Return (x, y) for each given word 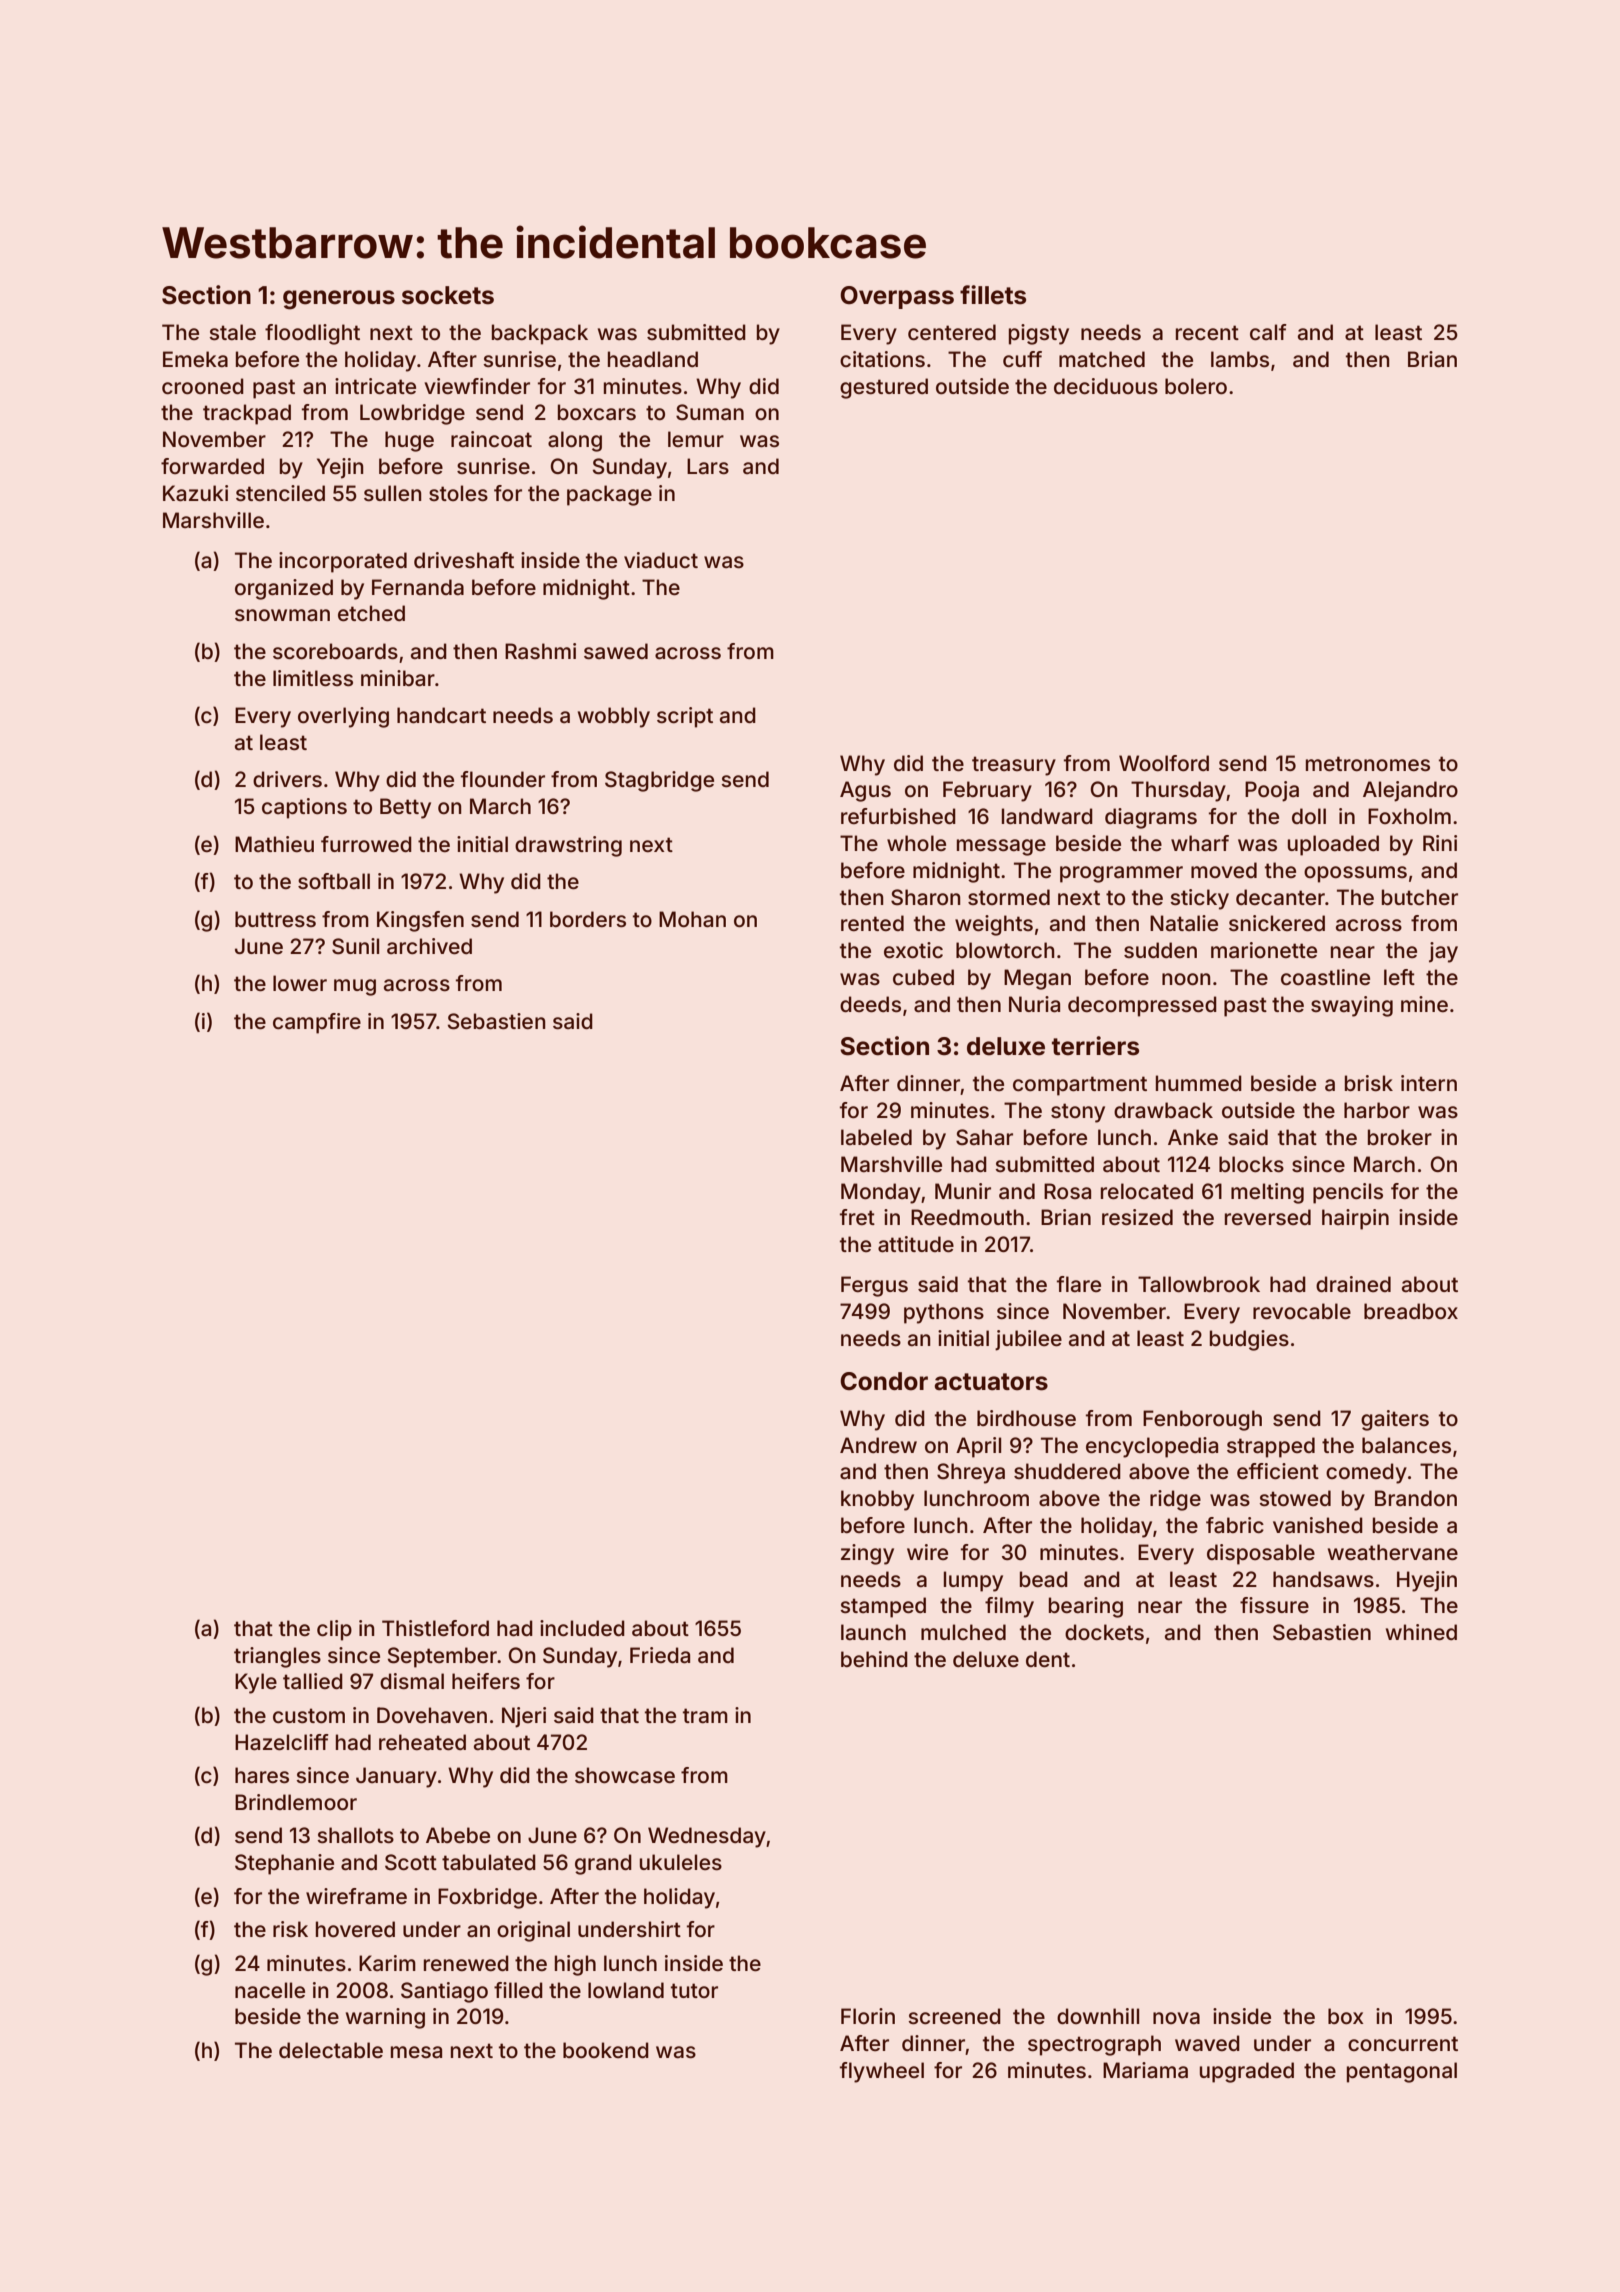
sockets (448, 295)
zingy (867, 1554)
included (582, 1628)
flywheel (882, 2072)
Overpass (897, 297)
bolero (1196, 386)
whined (1421, 1632)
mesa (416, 2052)
